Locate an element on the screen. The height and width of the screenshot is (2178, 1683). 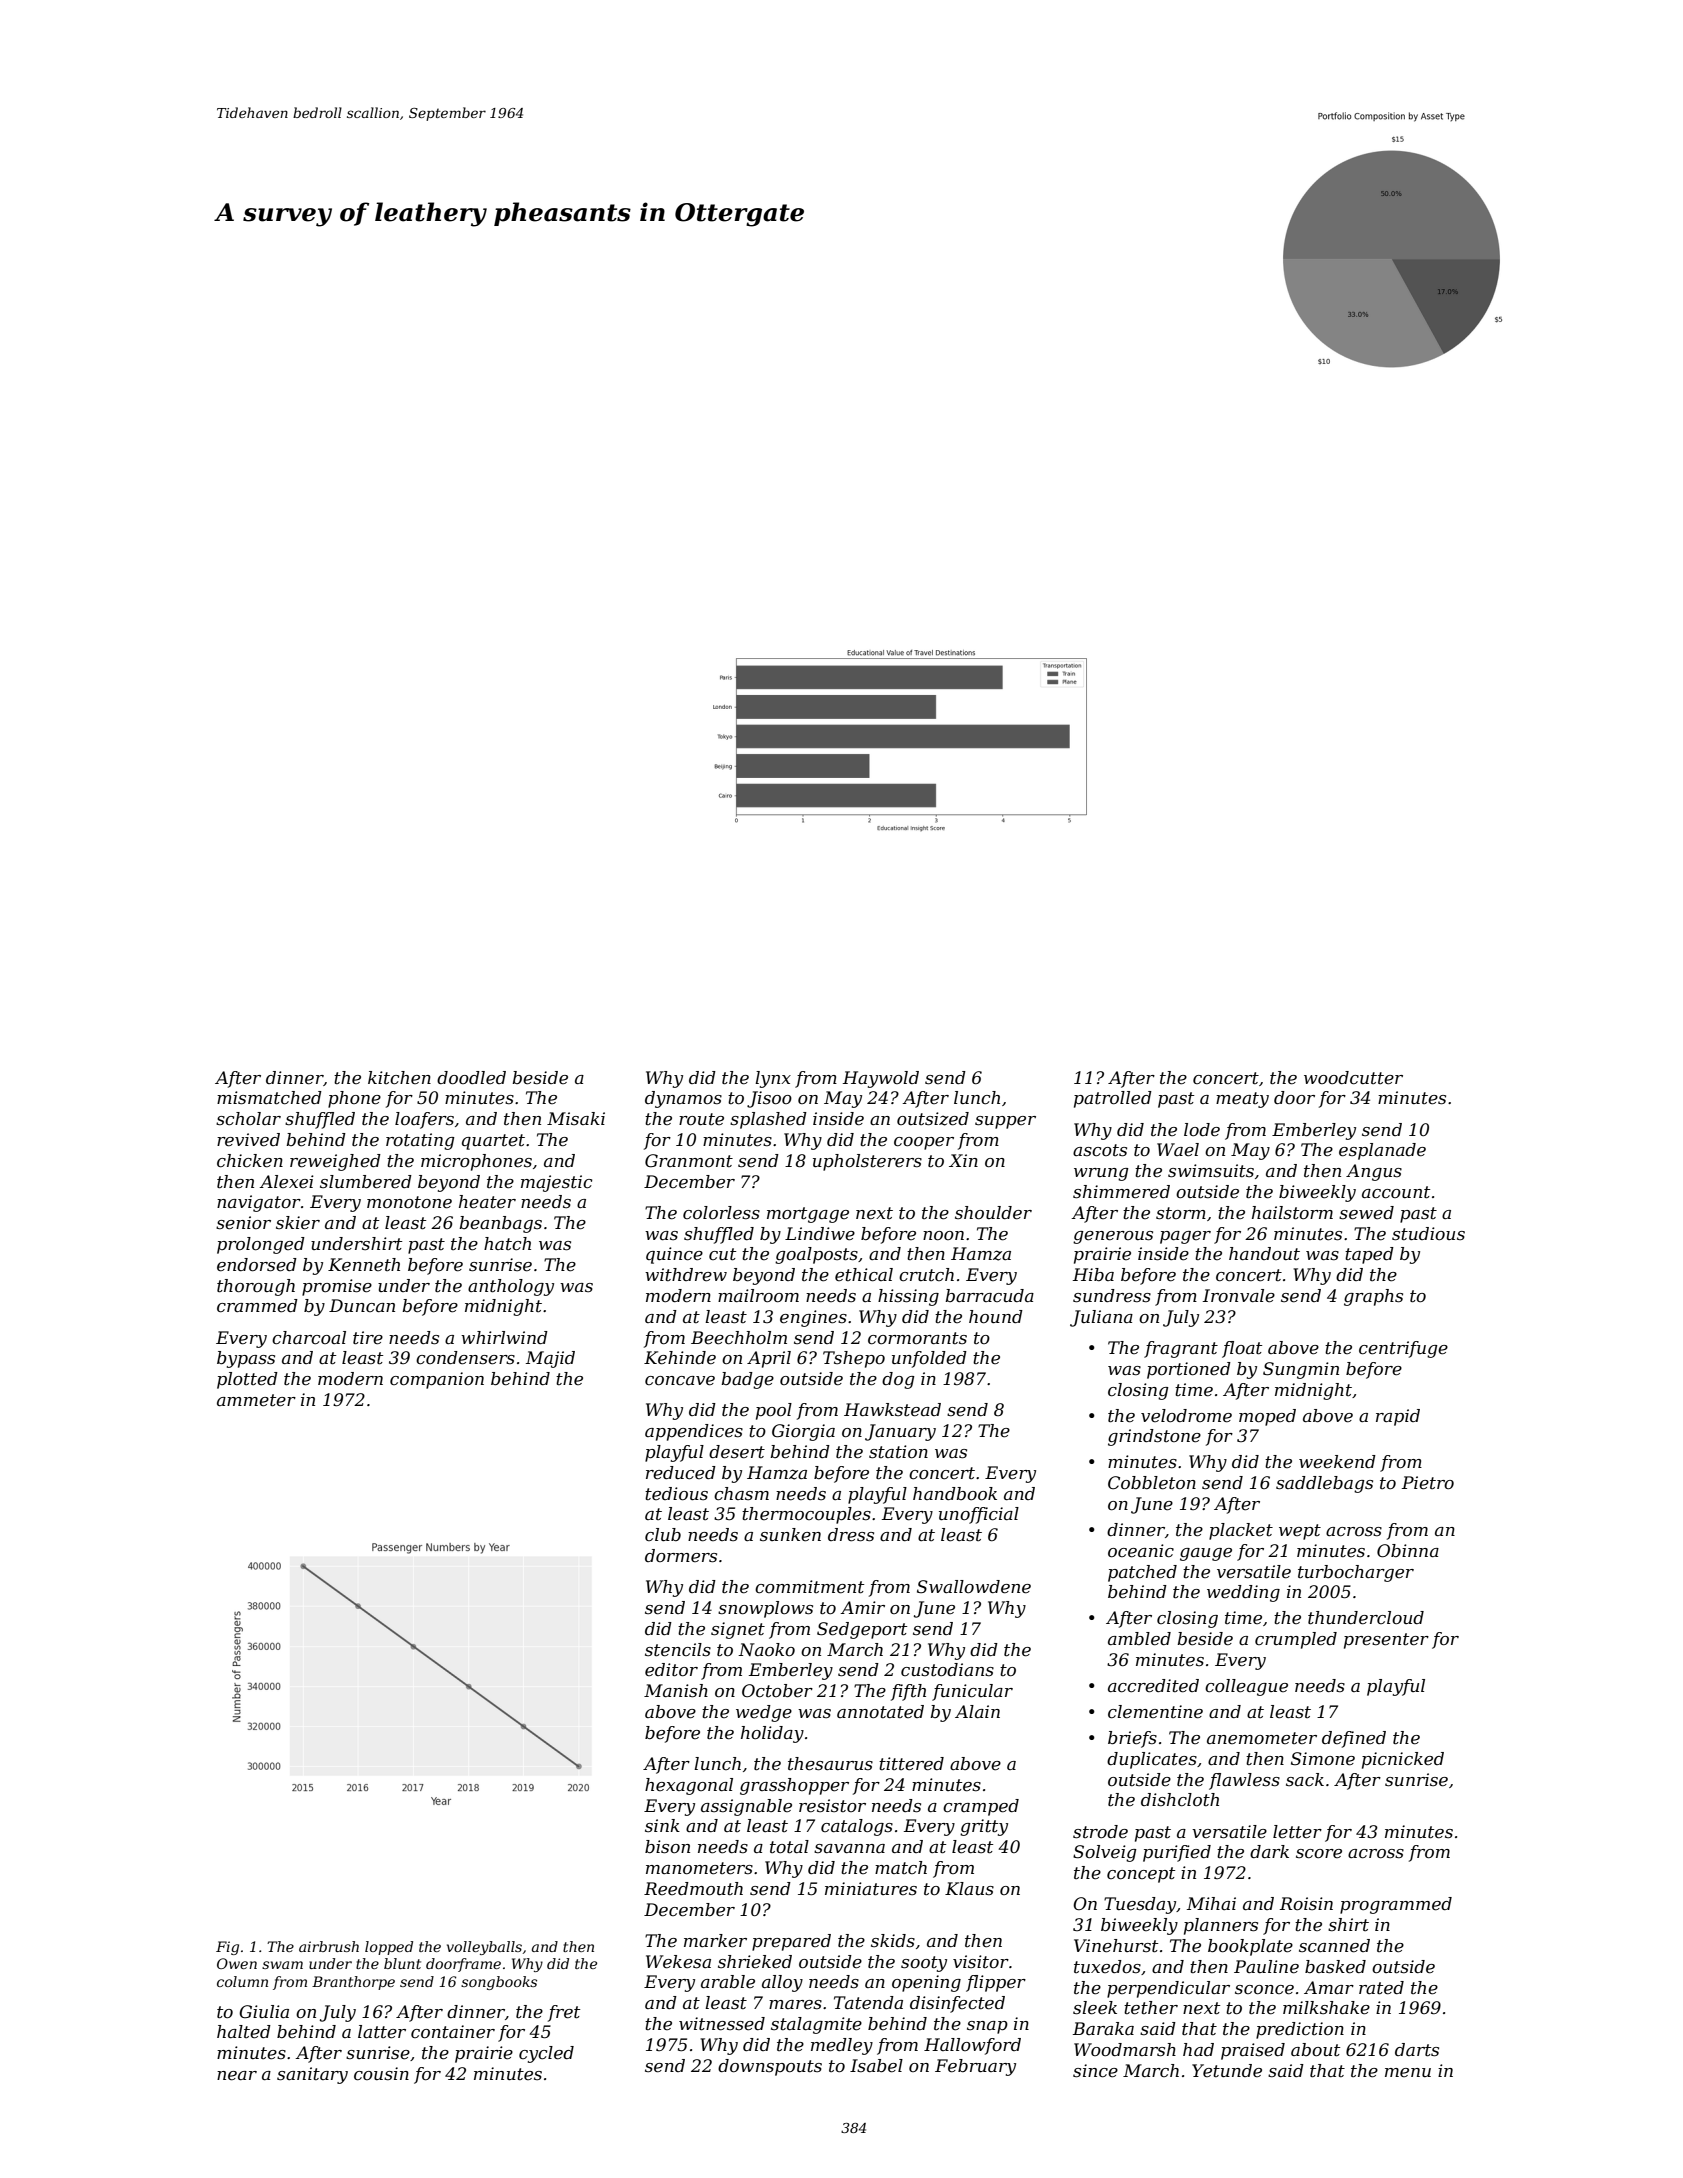
letter is located at coordinates (1297, 1832).
